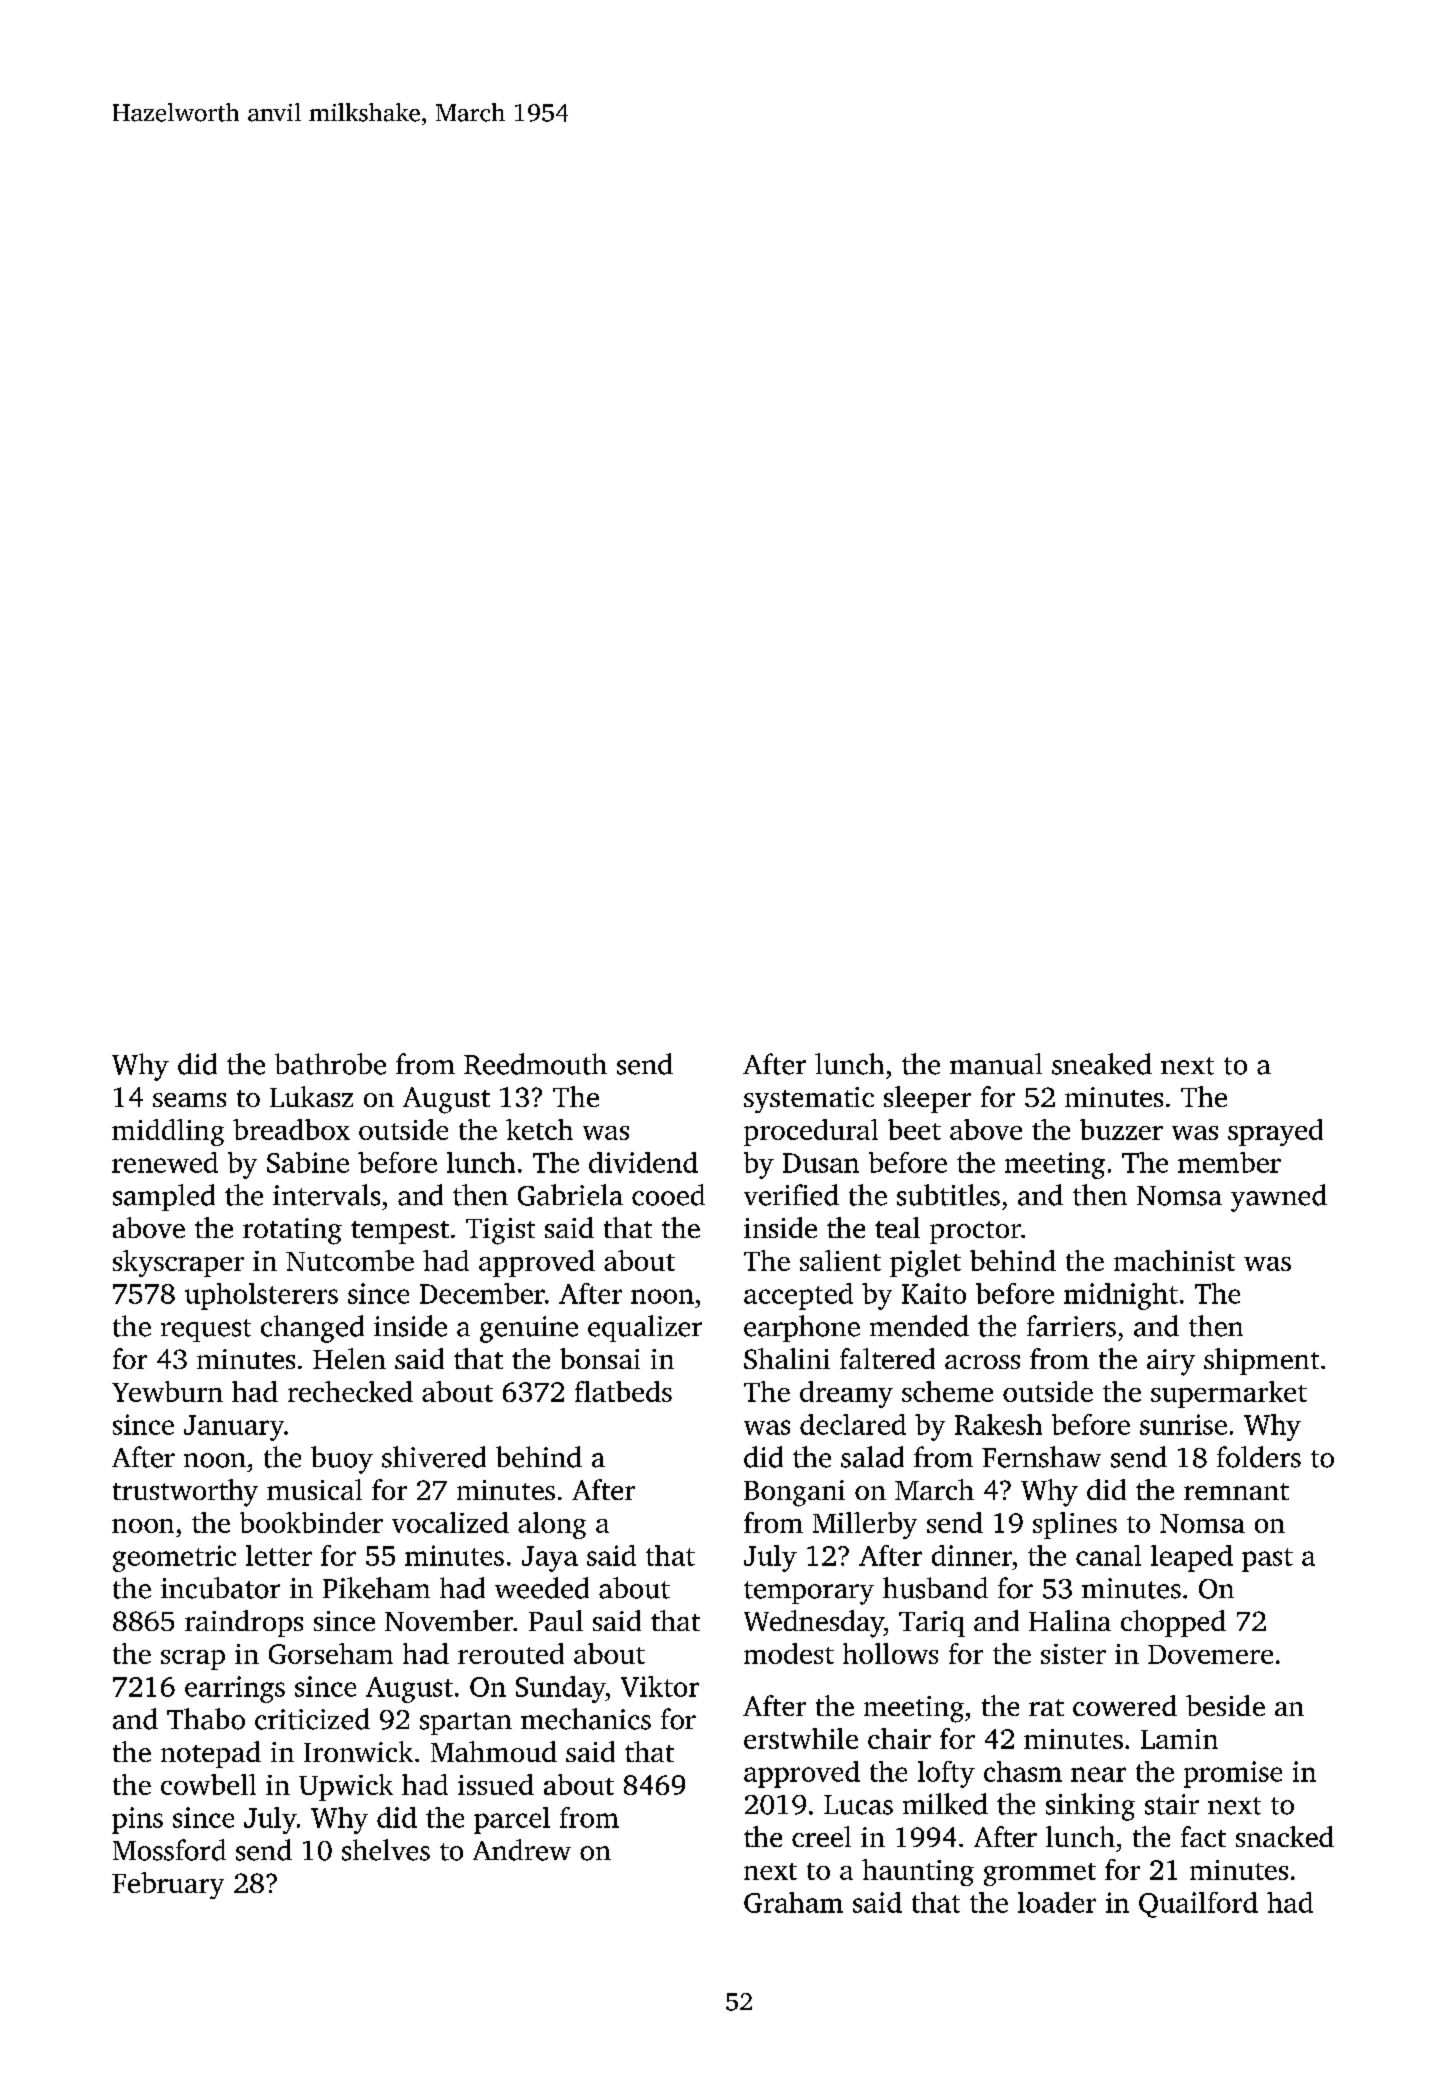  What do you see at coordinates (1173, 1623) in the screenshot?
I see `chopped` at bounding box center [1173, 1623].
